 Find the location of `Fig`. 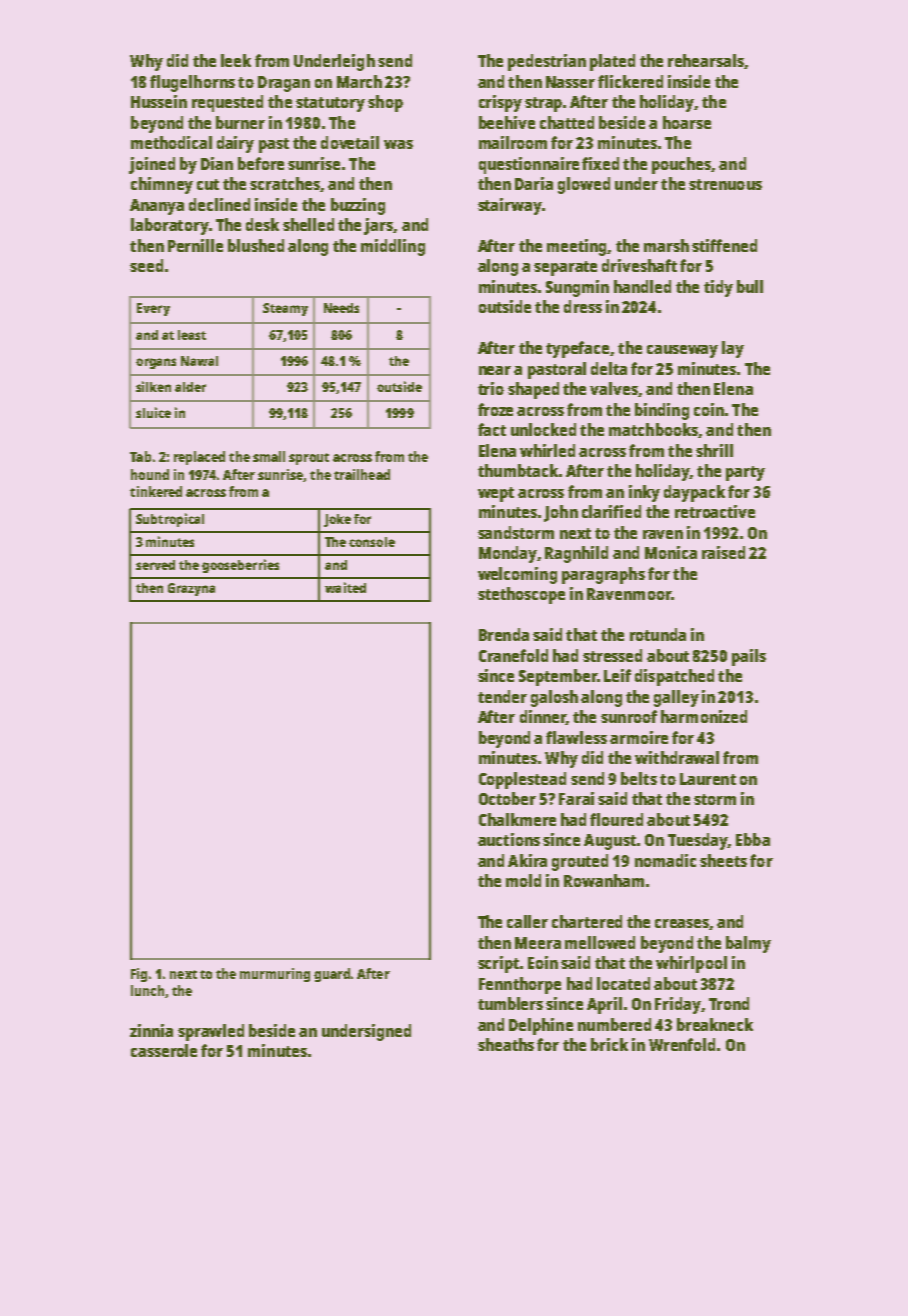

Fig is located at coordinates (139, 975).
